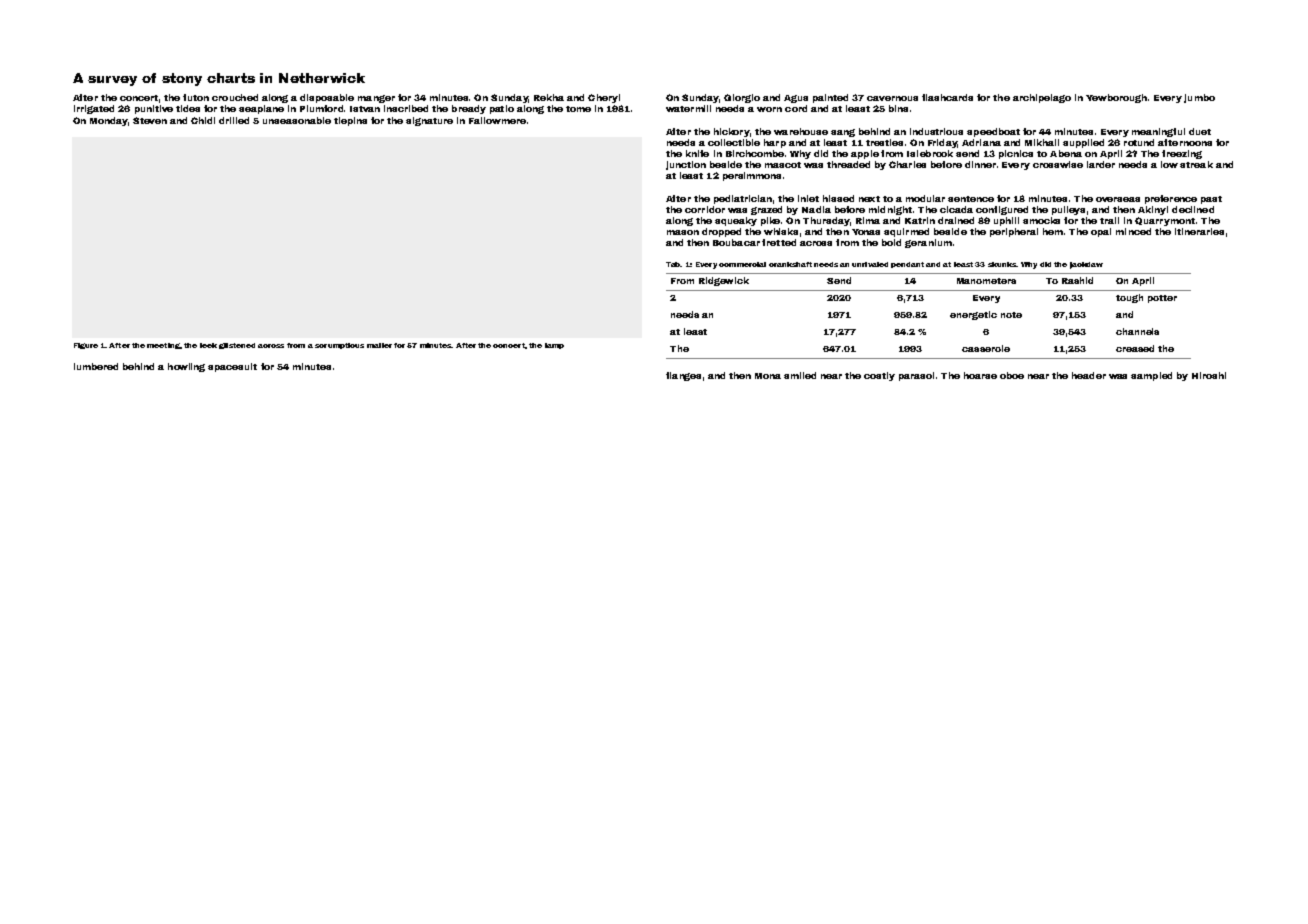  What do you see at coordinates (96, 366) in the screenshot?
I see `lumbered` at bounding box center [96, 366].
